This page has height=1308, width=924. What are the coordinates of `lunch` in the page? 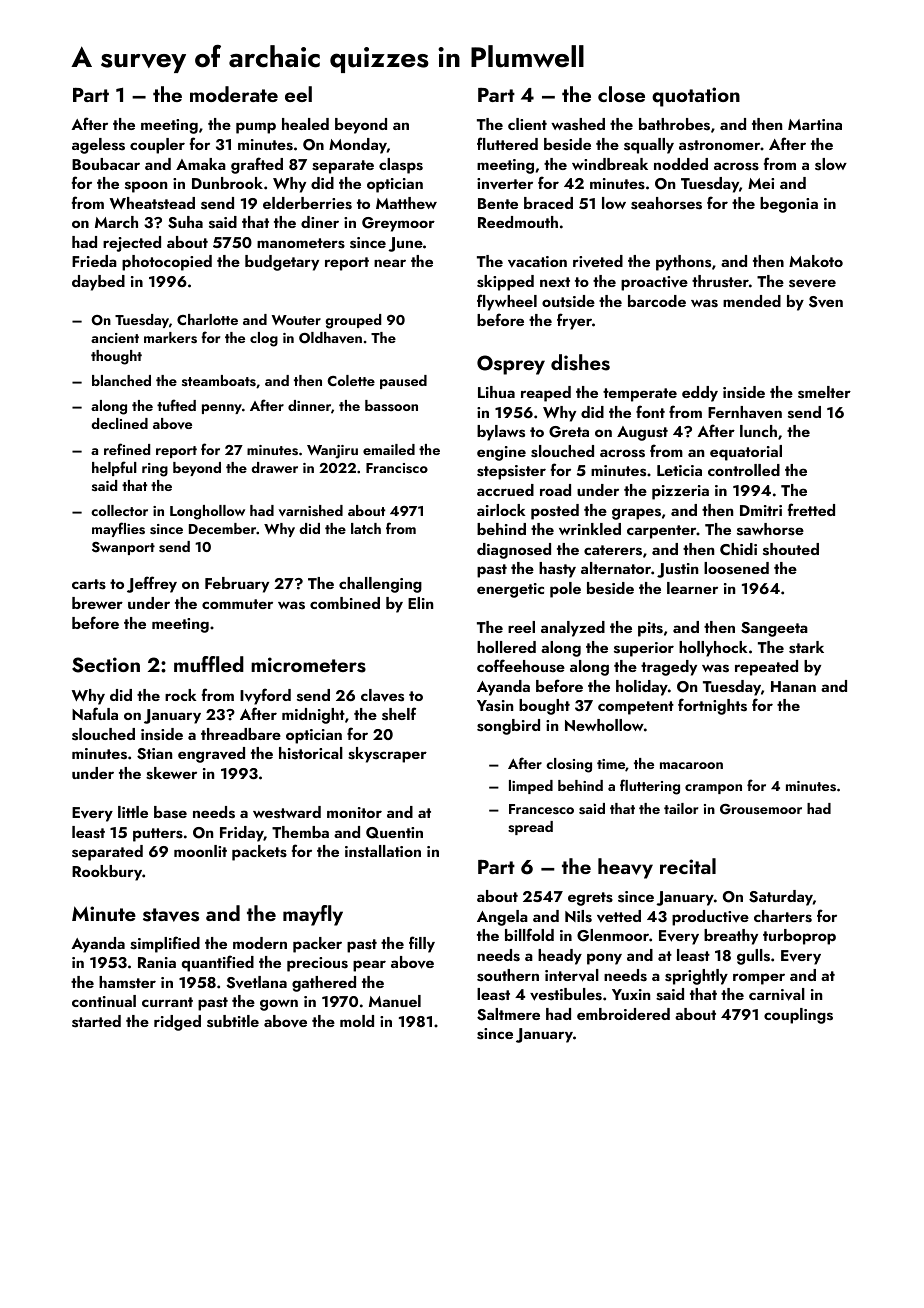 It's located at (758, 431).
